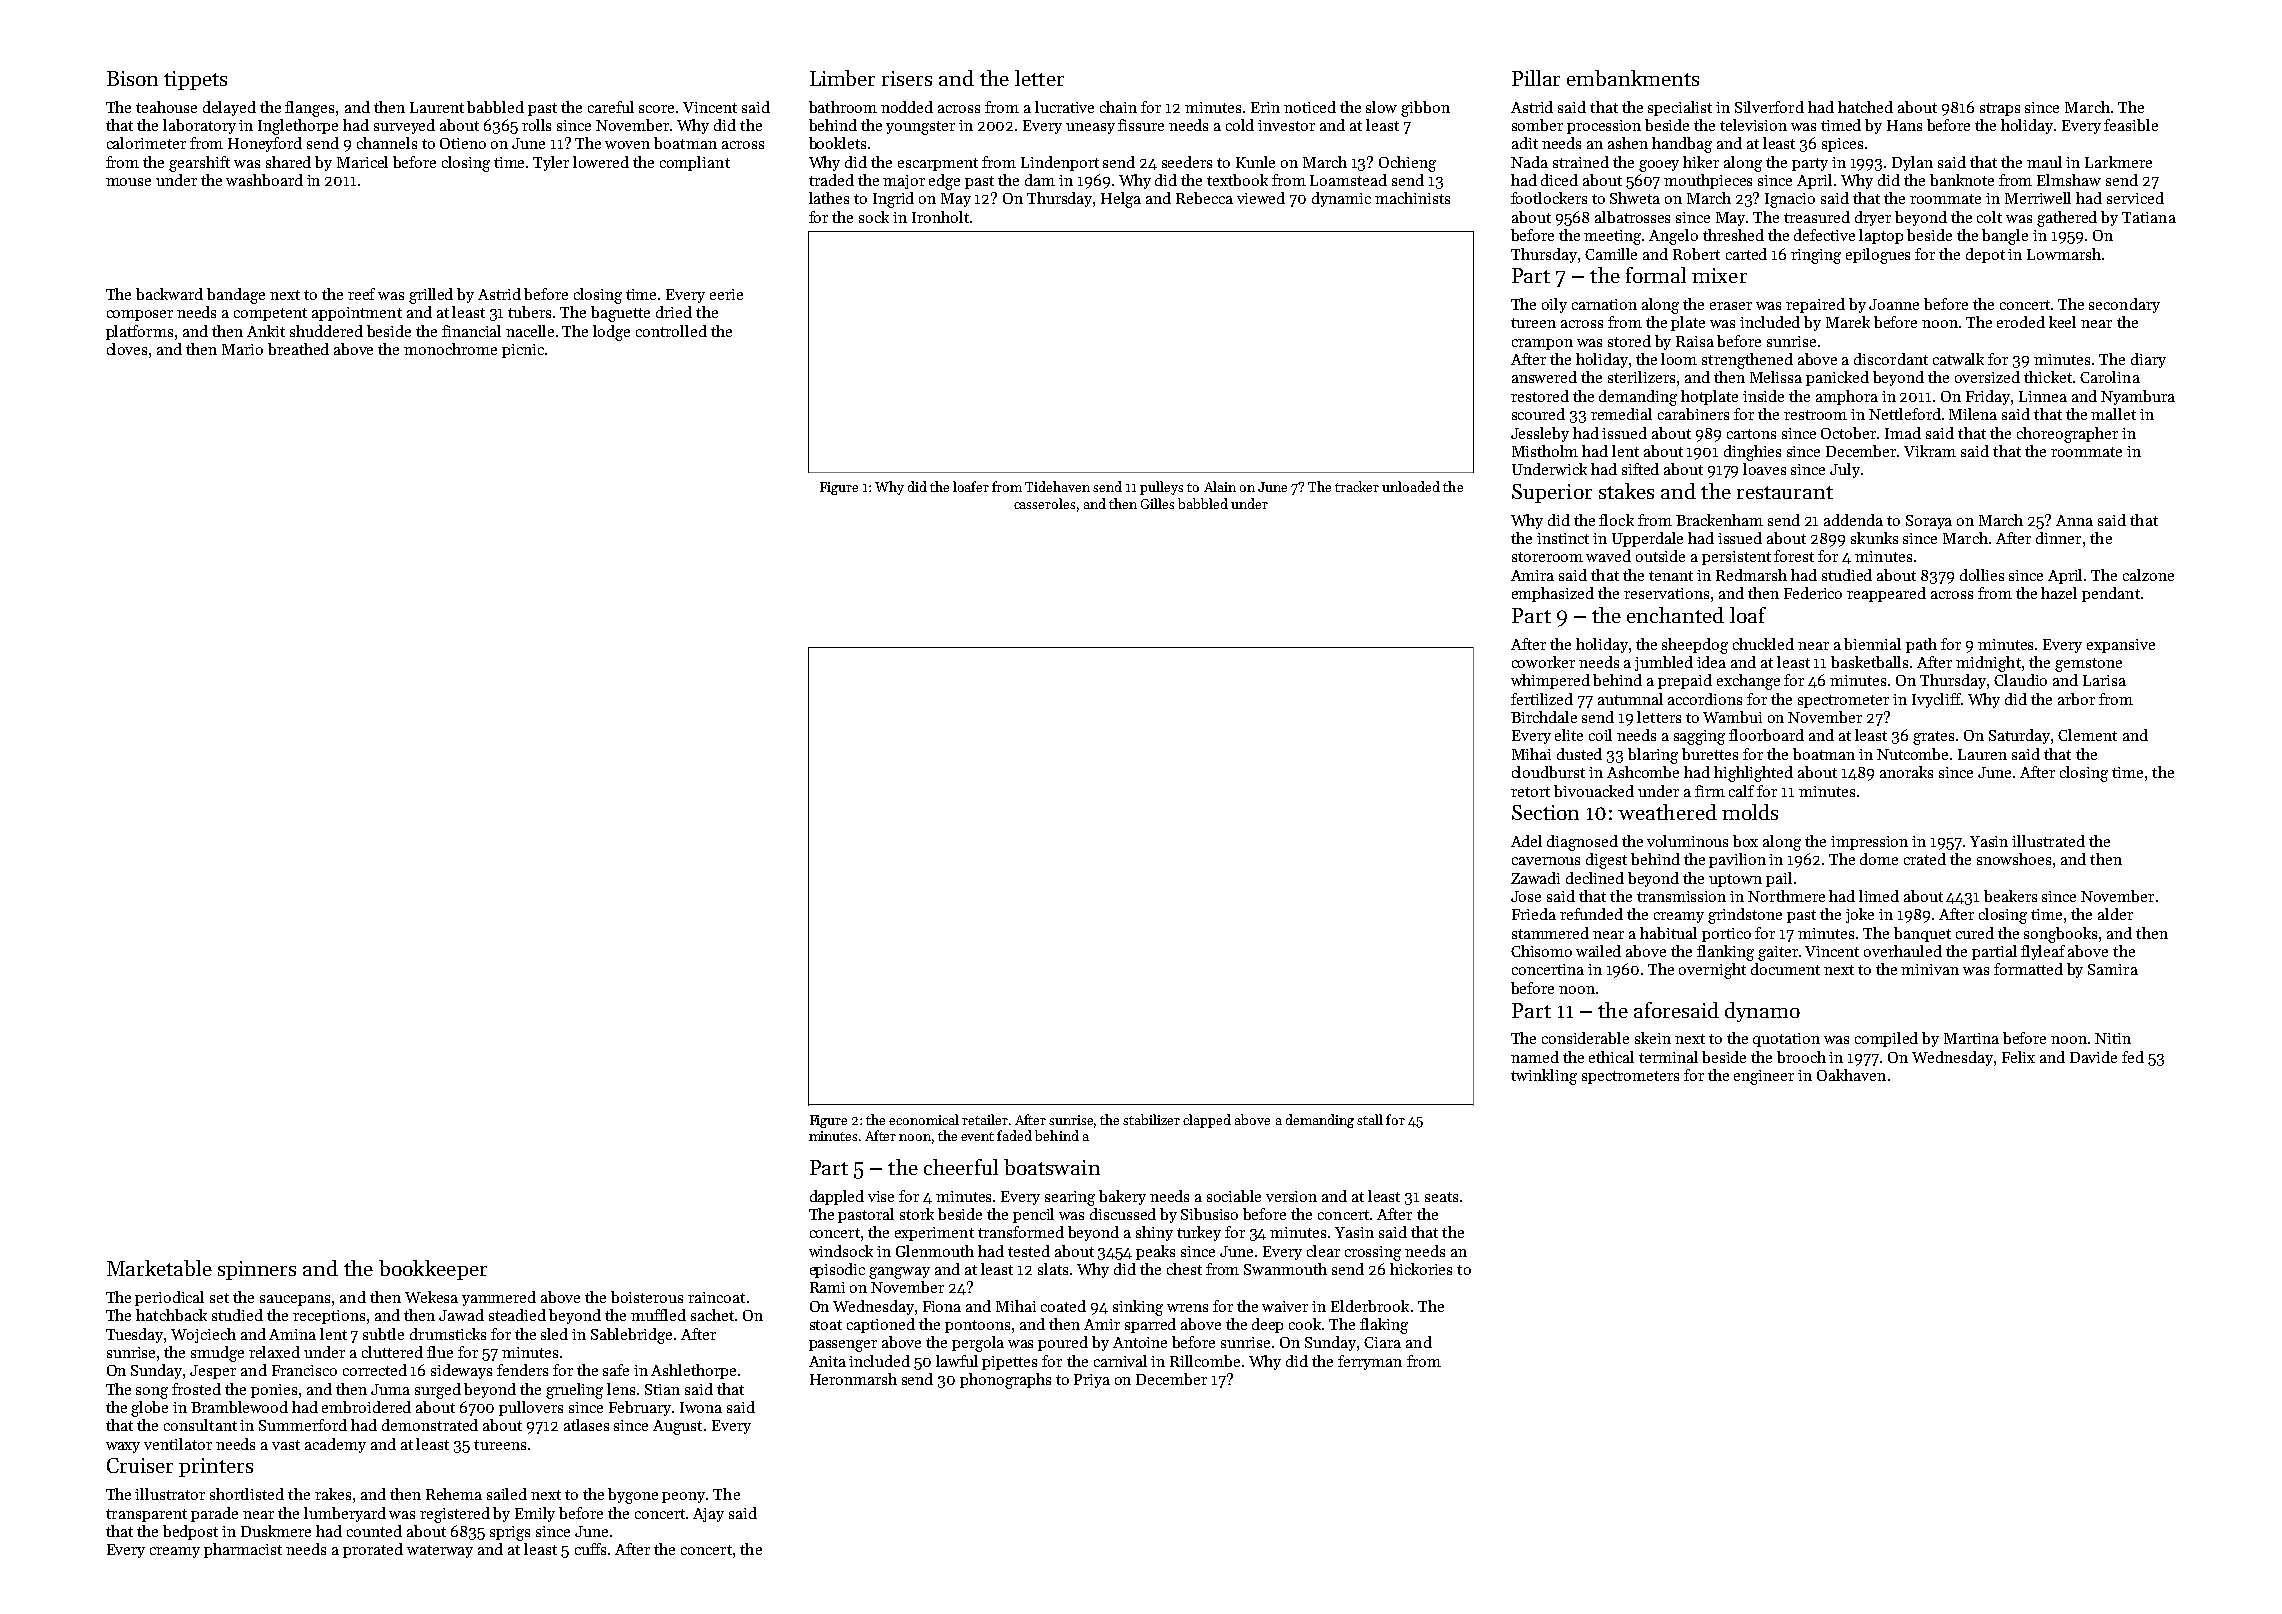 This screenshot has width=2282, height=1614. I want to click on specialist, so click(1680, 108).
